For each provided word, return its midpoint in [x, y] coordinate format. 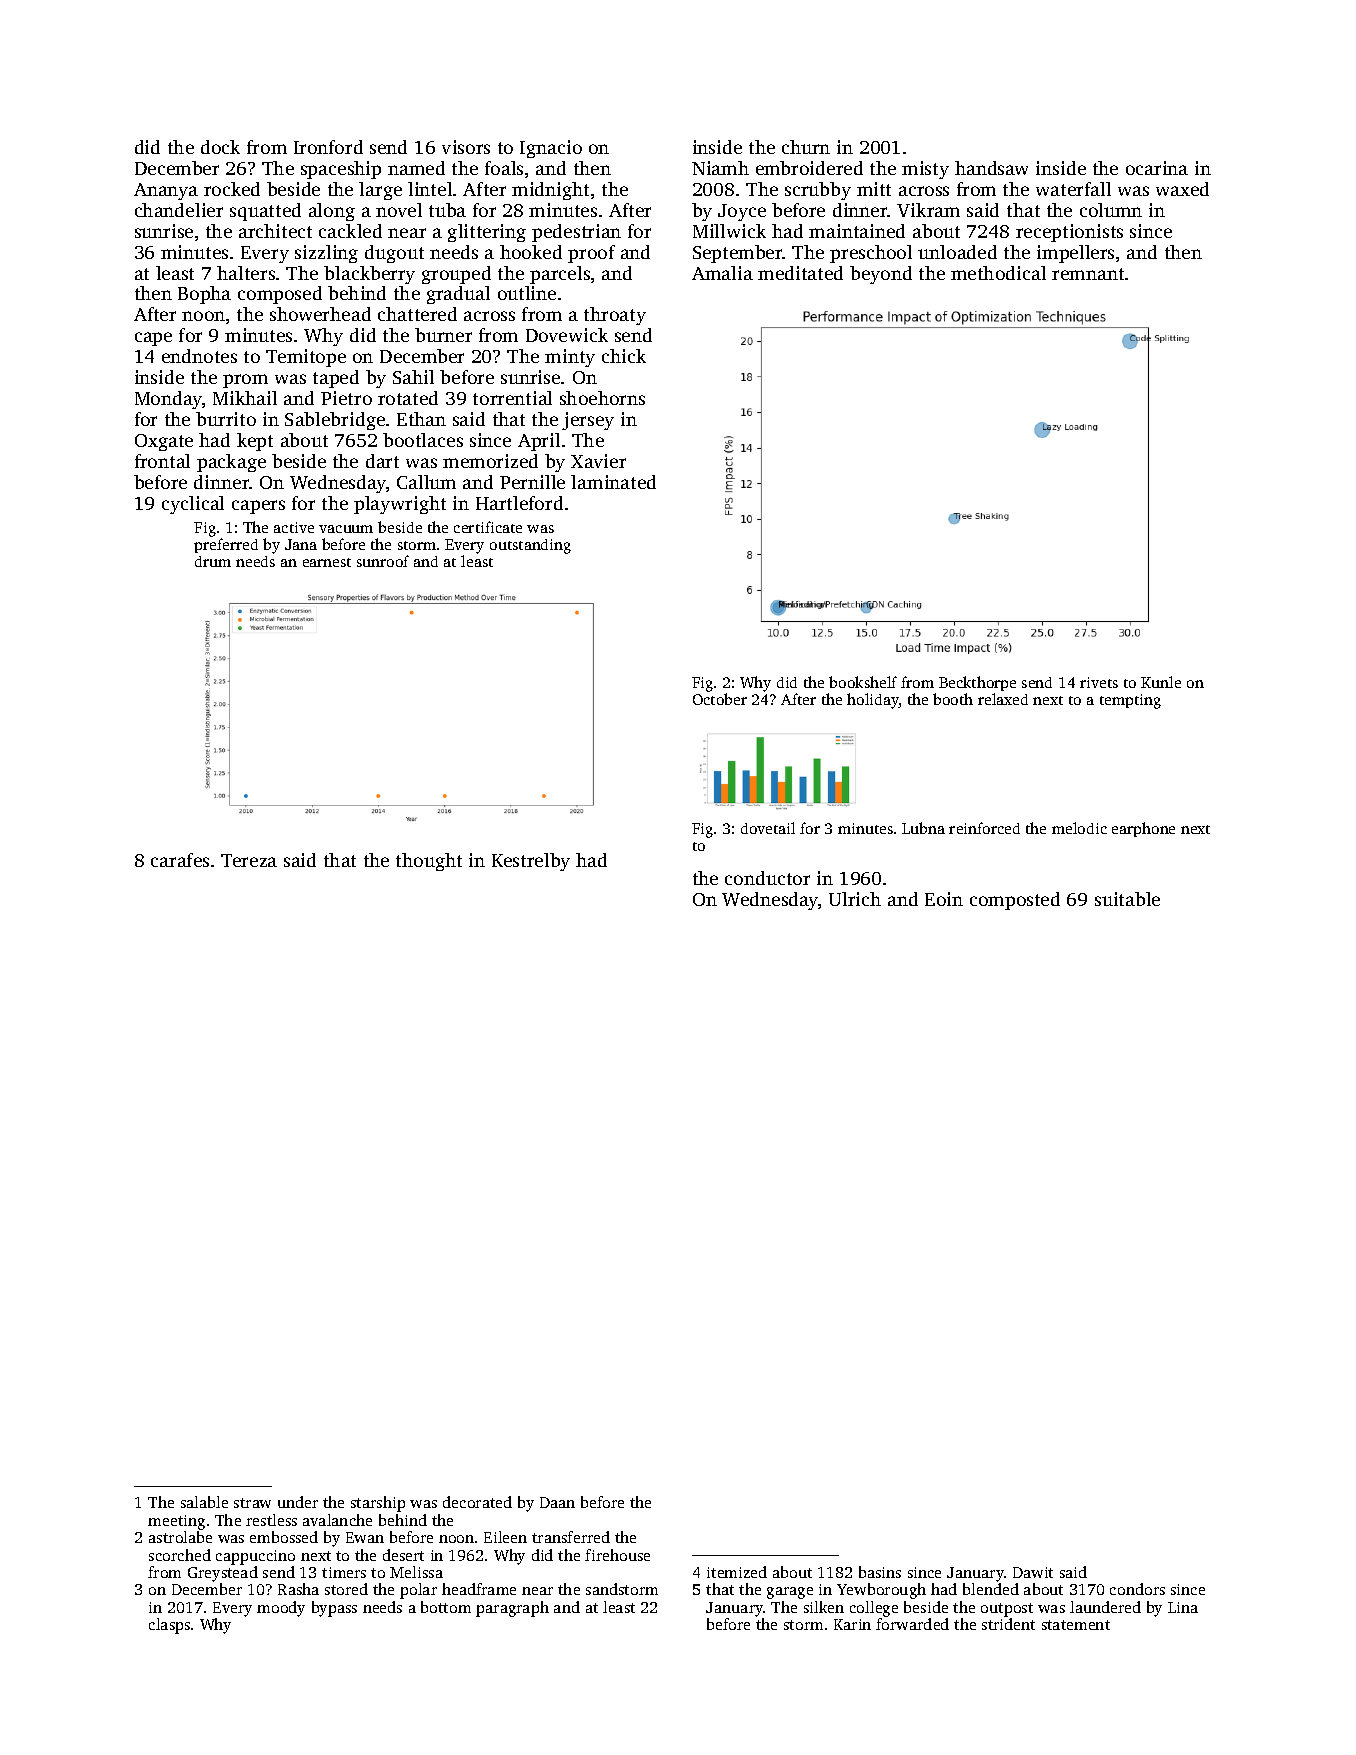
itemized [737, 1572]
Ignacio [551, 149]
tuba [447, 210]
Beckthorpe [977, 683]
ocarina [1157, 168]
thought [429, 862]
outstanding [530, 546]
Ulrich [855, 899]
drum [213, 561]
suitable [1127, 899]
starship [378, 1504]
